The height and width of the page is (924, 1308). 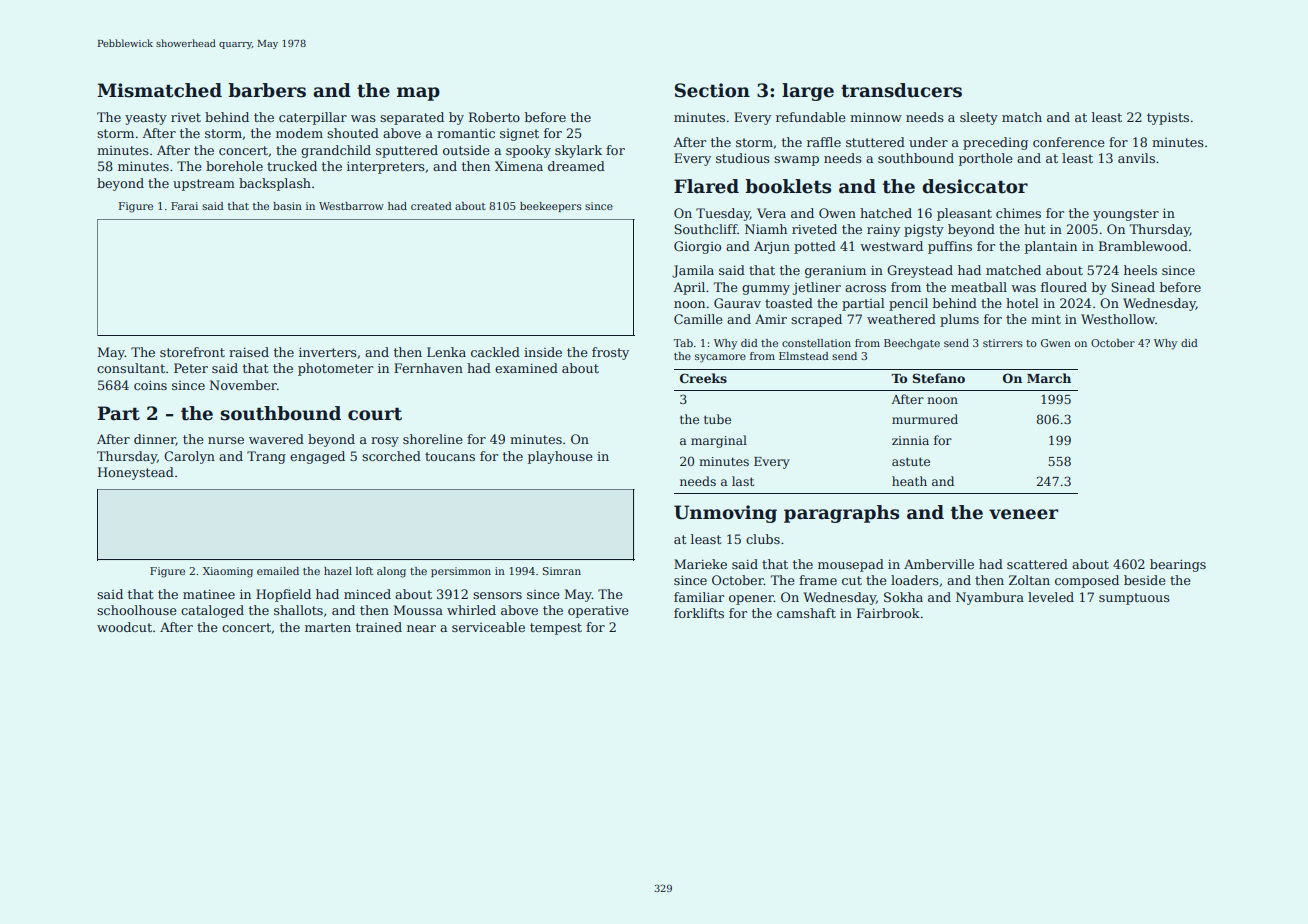 What do you see at coordinates (1051, 247) in the page?
I see `plantain` at bounding box center [1051, 247].
